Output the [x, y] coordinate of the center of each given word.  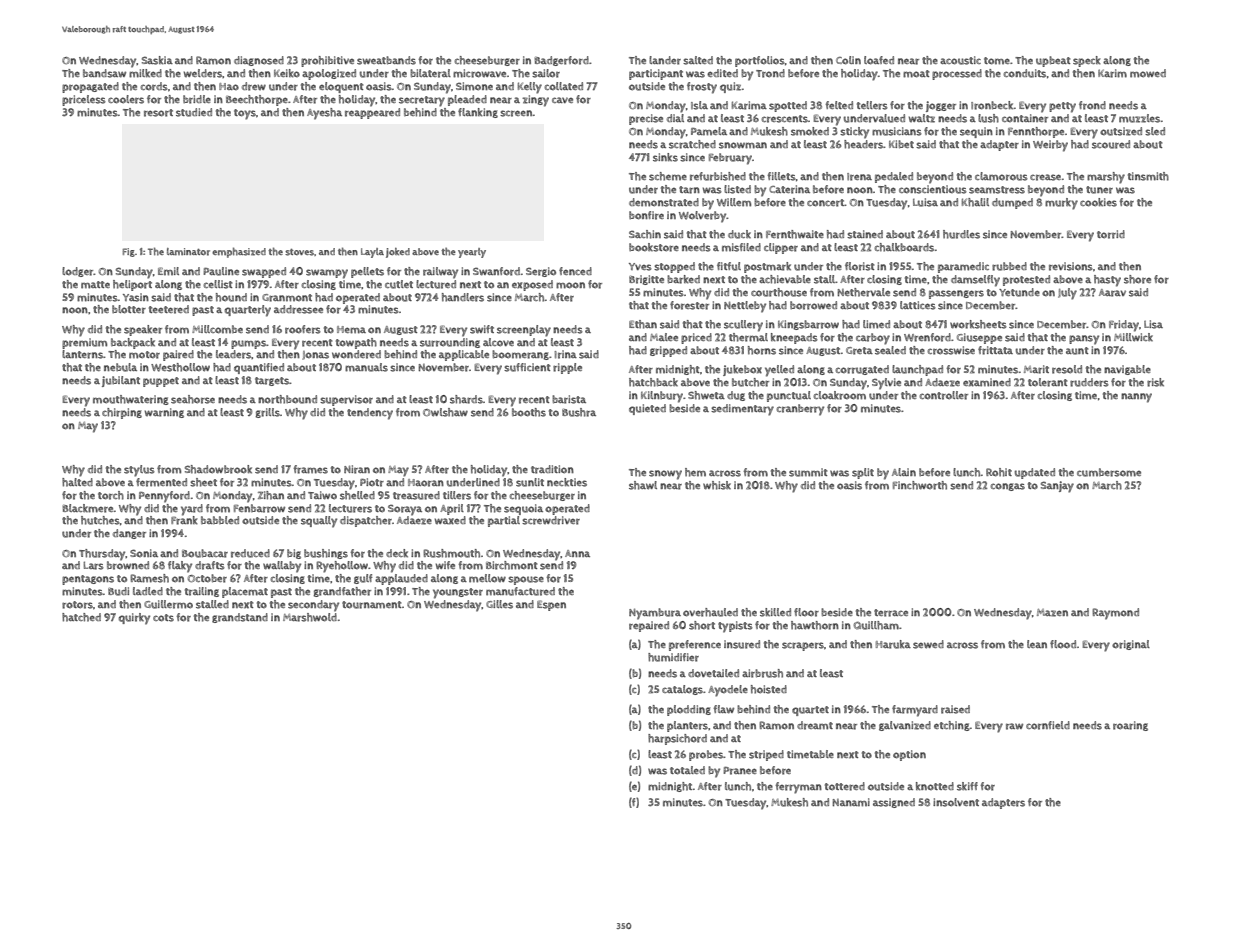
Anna [577, 553]
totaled [687, 770]
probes [706, 755]
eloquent [341, 87]
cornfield [1048, 725]
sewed [928, 644]
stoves [299, 252]
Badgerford [561, 61]
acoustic [960, 60]
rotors [77, 605]
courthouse [779, 292]
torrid [1111, 234]
